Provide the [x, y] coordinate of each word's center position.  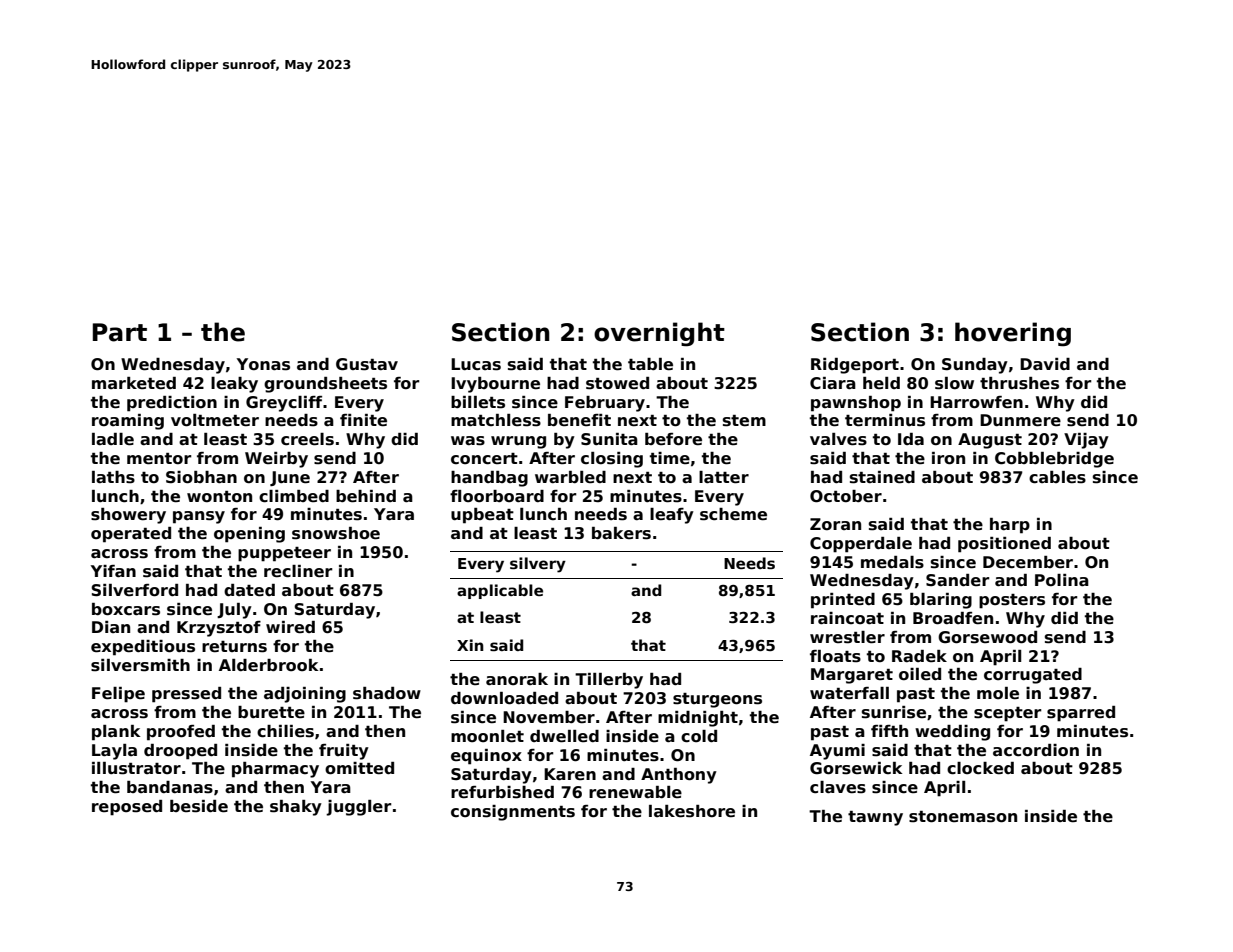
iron [948, 458]
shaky [296, 808]
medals [892, 562]
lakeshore [692, 811]
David [1045, 364]
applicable [500, 591]
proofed [181, 733]
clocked [980, 768]
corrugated [1033, 676]
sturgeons [717, 700]
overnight [659, 334]
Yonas [263, 364]
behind [366, 496]
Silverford [134, 590]
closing [612, 460]
